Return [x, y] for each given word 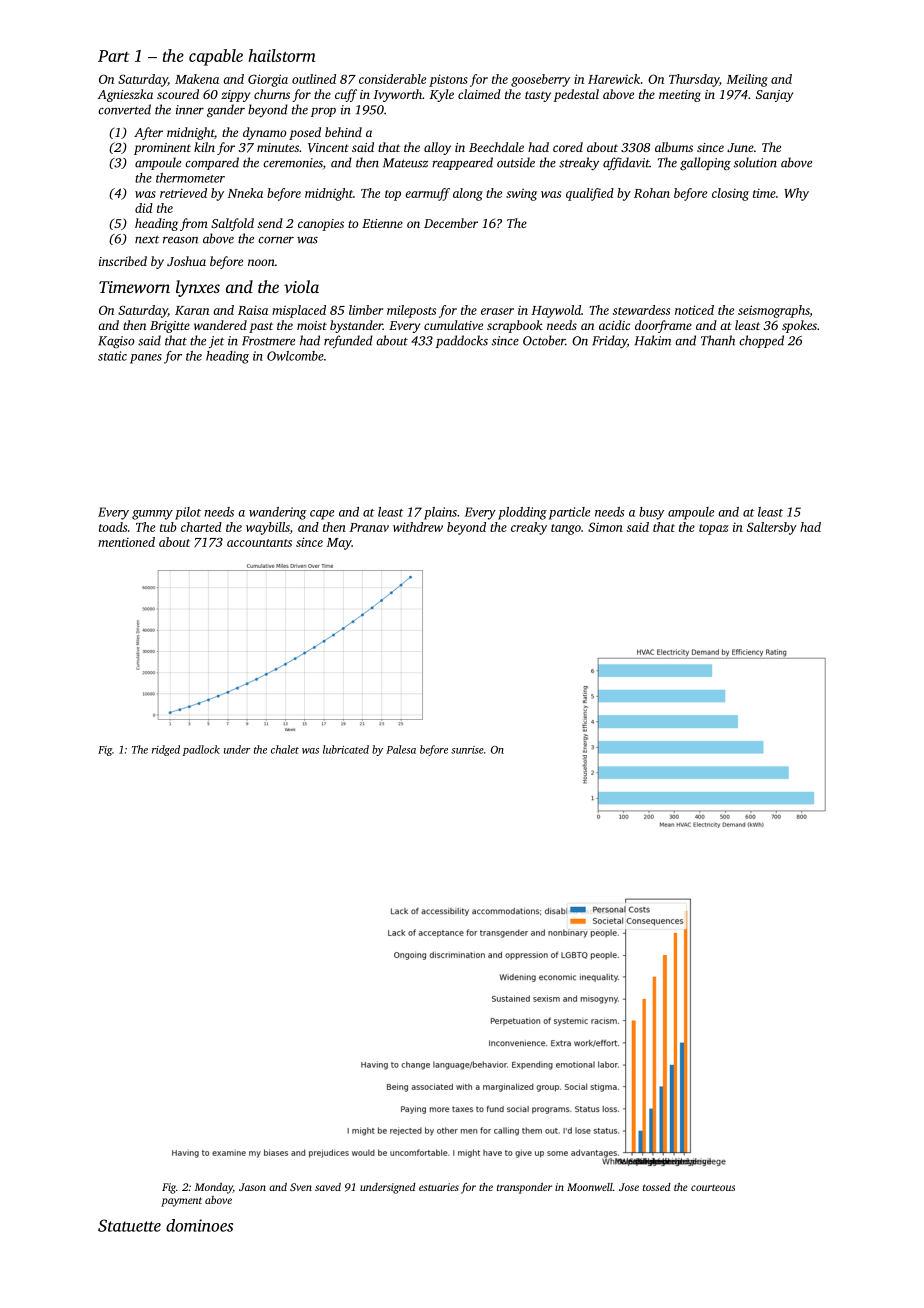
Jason [252, 1187]
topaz [714, 529]
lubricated [346, 749]
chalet [285, 749]
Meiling [747, 80]
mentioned [126, 542]
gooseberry [540, 80]
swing [521, 194]
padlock [201, 750]
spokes [799, 326]
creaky [529, 528]
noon [261, 262]
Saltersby [772, 528]
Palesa [401, 749]
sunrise [467, 750]
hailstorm [282, 55]
